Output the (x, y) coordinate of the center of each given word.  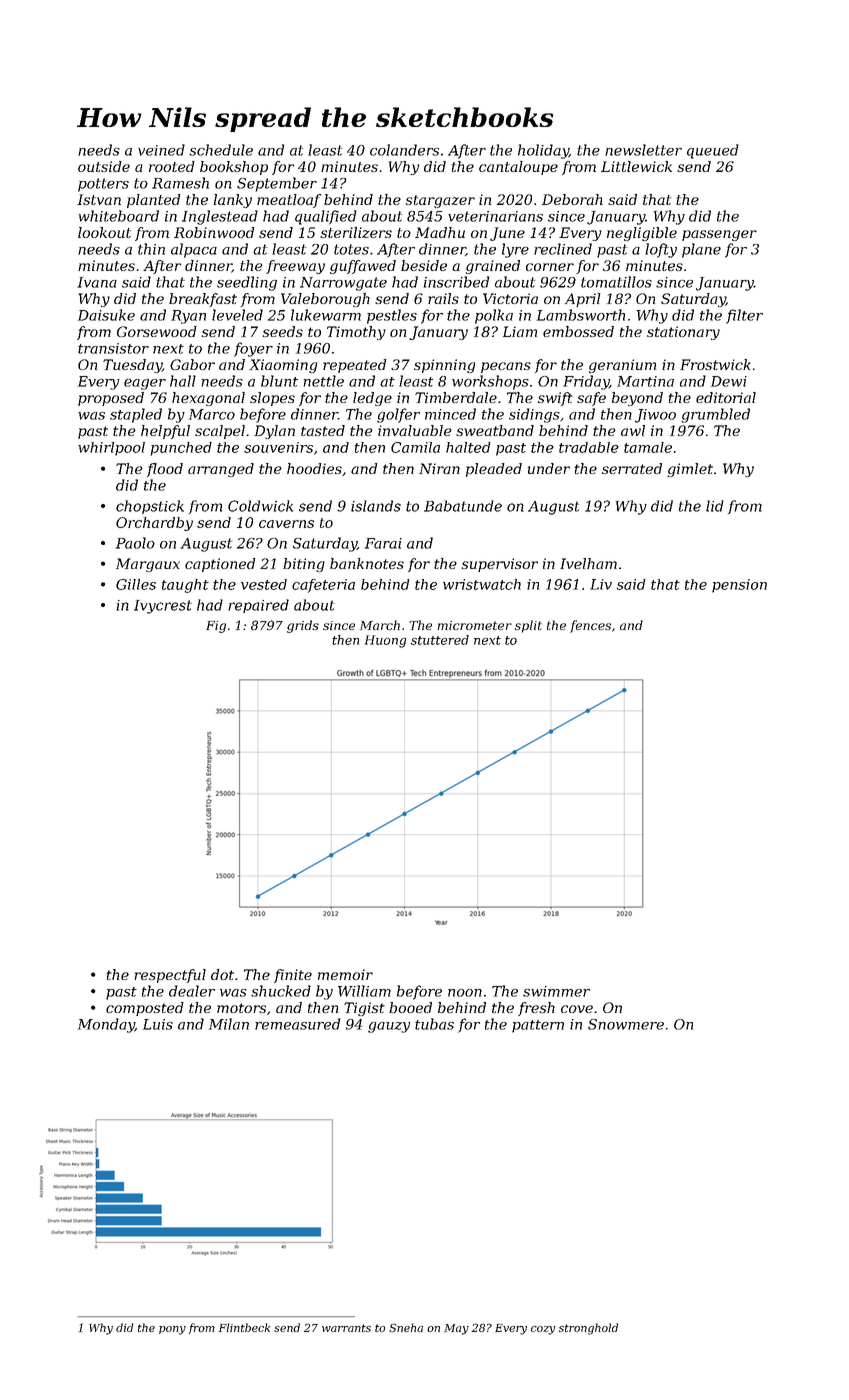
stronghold (588, 1329)
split (528, 626)
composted (145, 1009)
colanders (404, 150)
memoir (345, 974)
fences (590, 626)
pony (172, 1330)
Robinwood (214, 232)
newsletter (643, 150)
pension (739, 586)
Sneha (406, 1327)
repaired (258, 606)
